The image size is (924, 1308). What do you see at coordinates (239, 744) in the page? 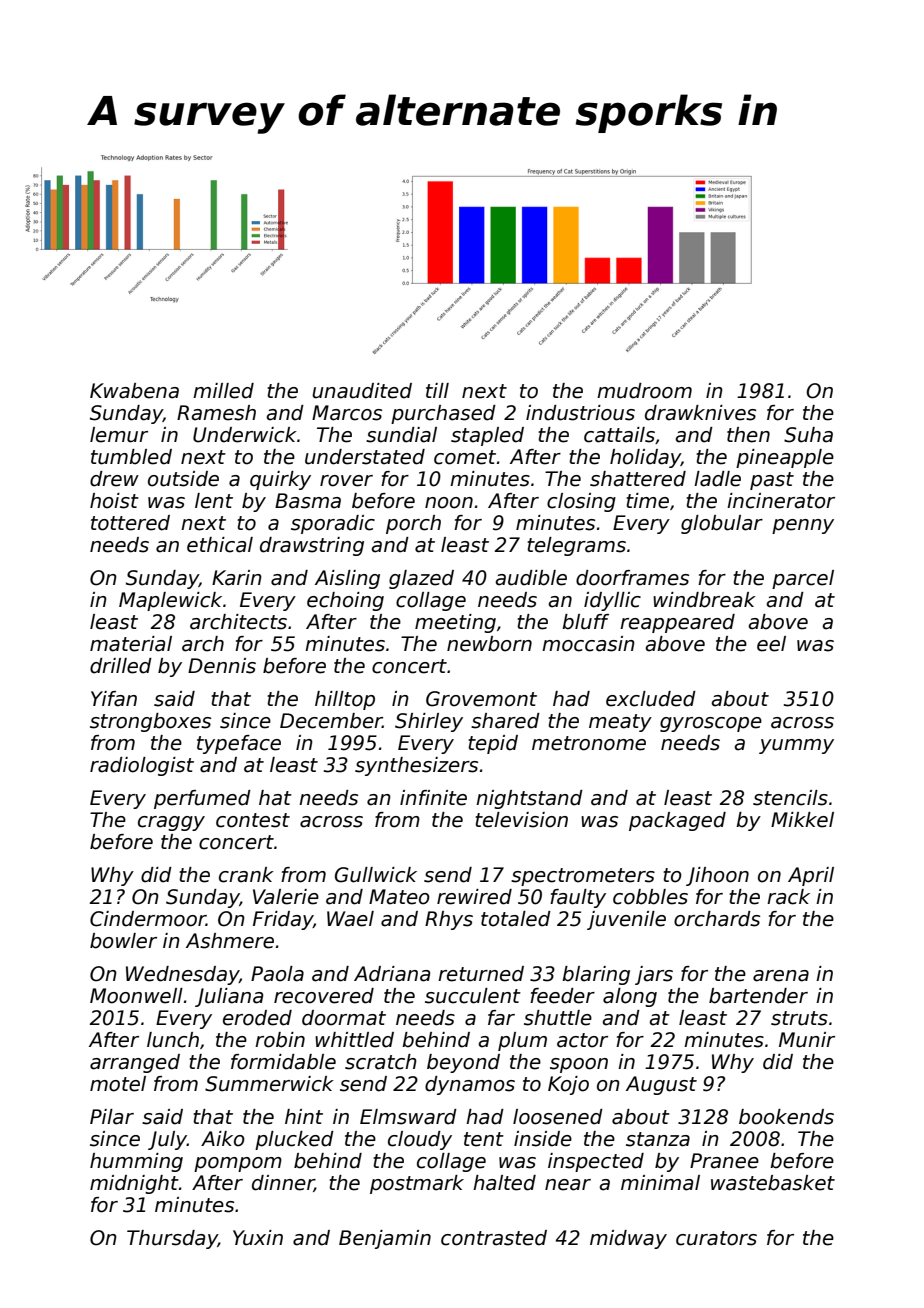
I see `typeface` at bounding box center [239, 744].
